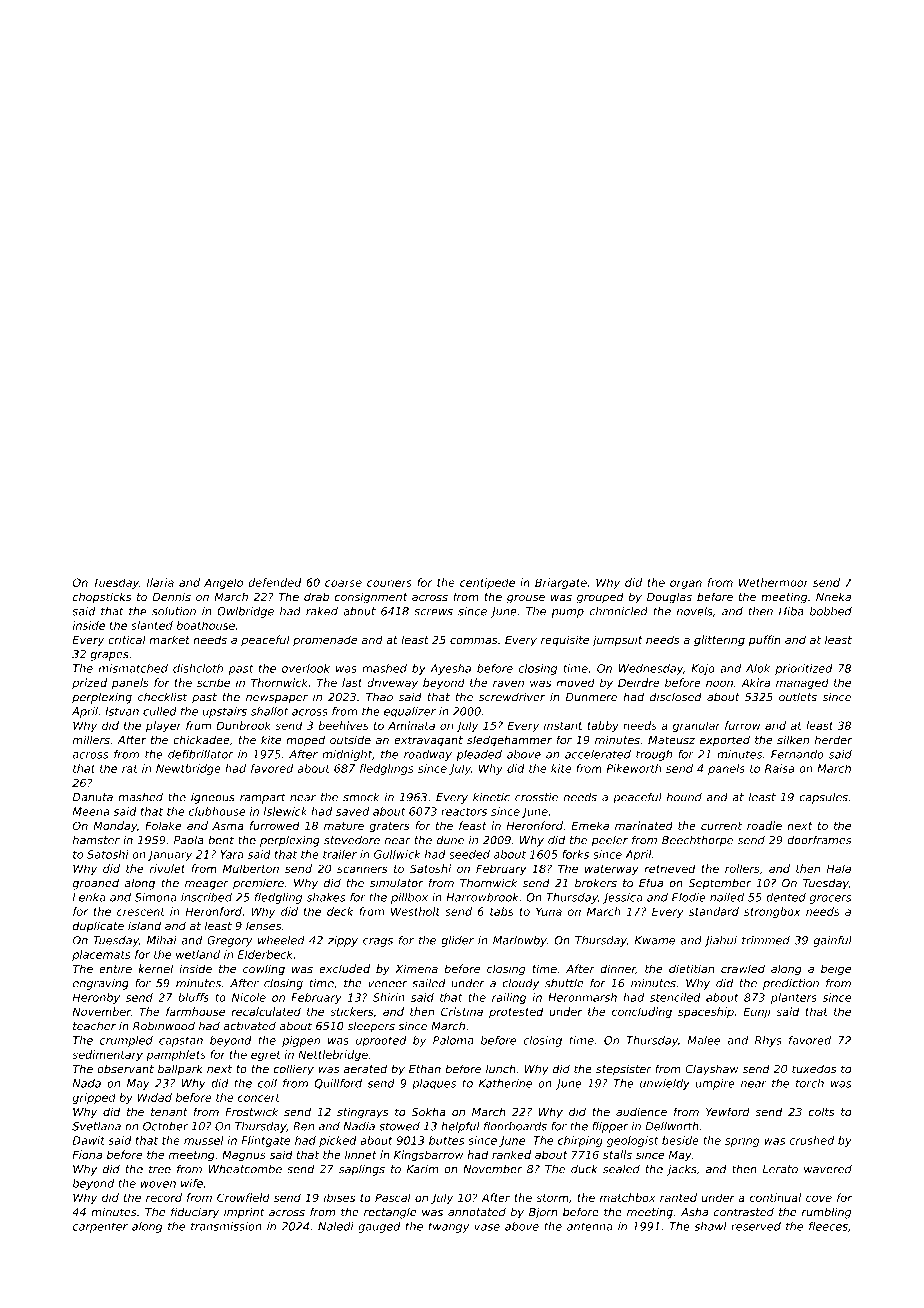 The width and height of the image is (924, 1308). What do you see at coordinates (714, 911) in the image?
I see `standard` at bounding box center [714, 911].
